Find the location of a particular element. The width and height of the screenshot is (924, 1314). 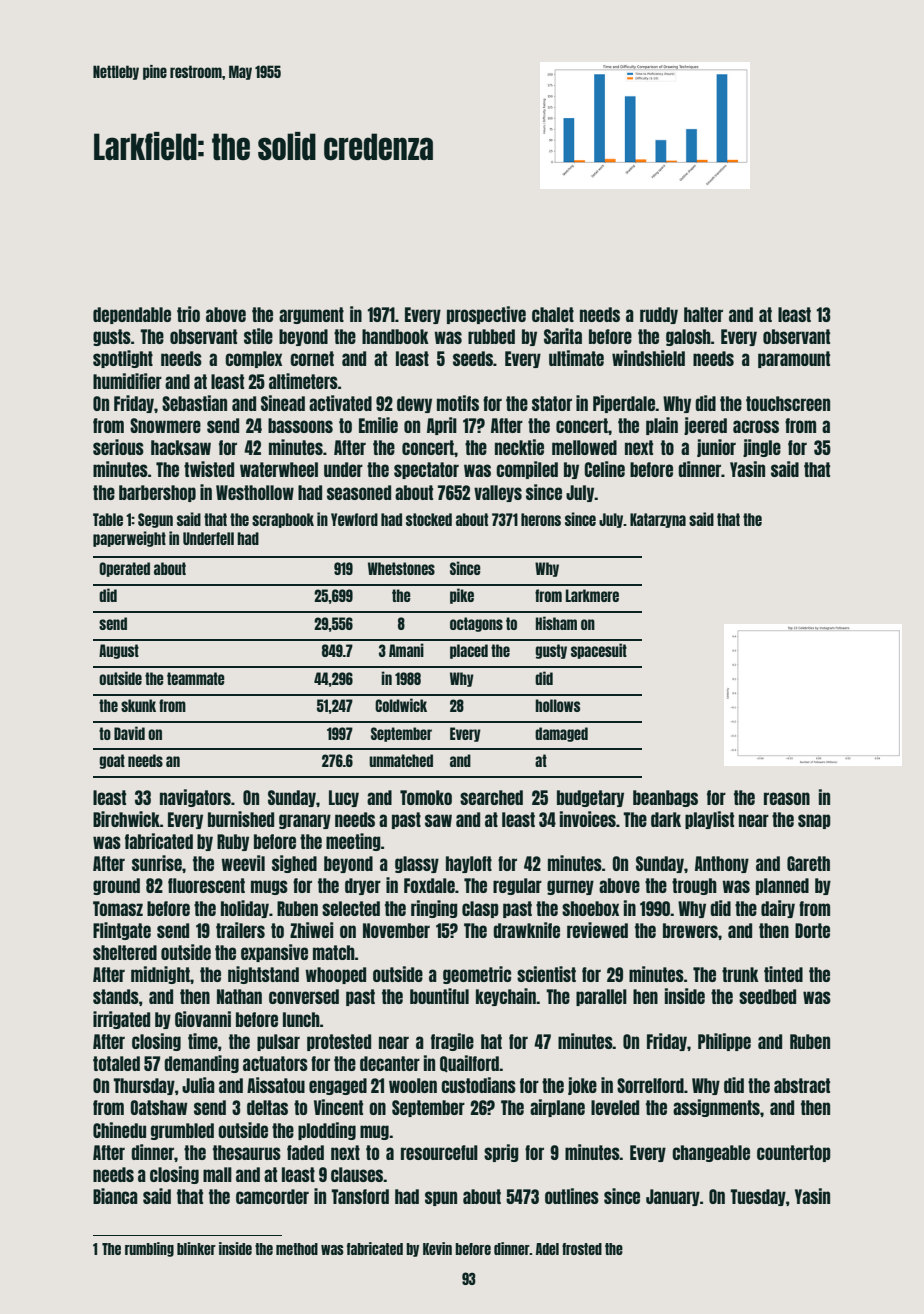

Chinedu is located at coordinates (119, 1130).
